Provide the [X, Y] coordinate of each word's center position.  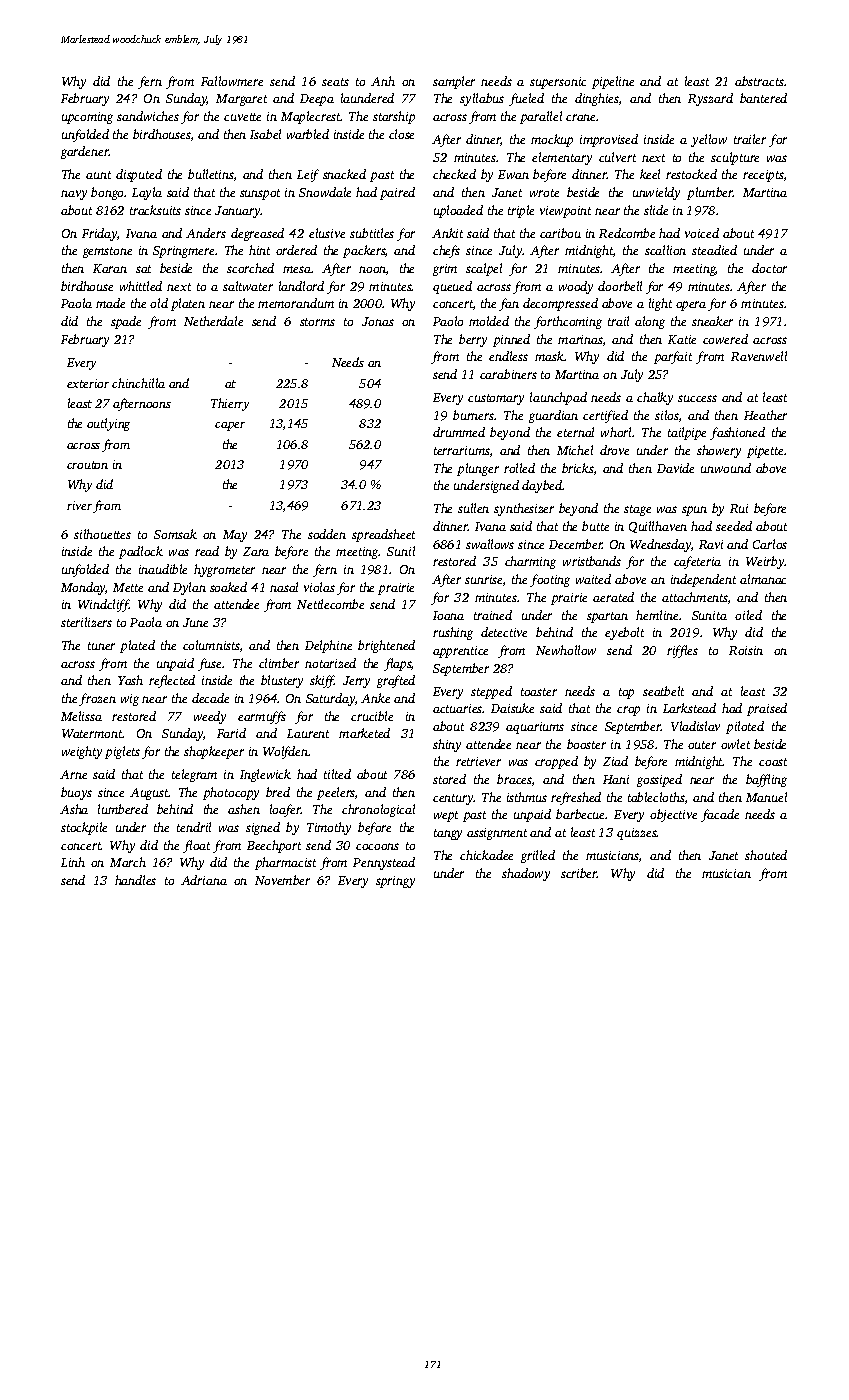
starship [394, 117]
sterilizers [86, 622]
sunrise [483, 579]
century [453, 799]
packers [364, 251]
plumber [710, 193]
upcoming [87, 118]
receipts [763, 176]
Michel [575, 450]
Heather [765, 415]
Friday [100, 234]
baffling [766, 780]
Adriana [204, 880]
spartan [607, 617]
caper [230, 426]
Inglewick [265, 775]
